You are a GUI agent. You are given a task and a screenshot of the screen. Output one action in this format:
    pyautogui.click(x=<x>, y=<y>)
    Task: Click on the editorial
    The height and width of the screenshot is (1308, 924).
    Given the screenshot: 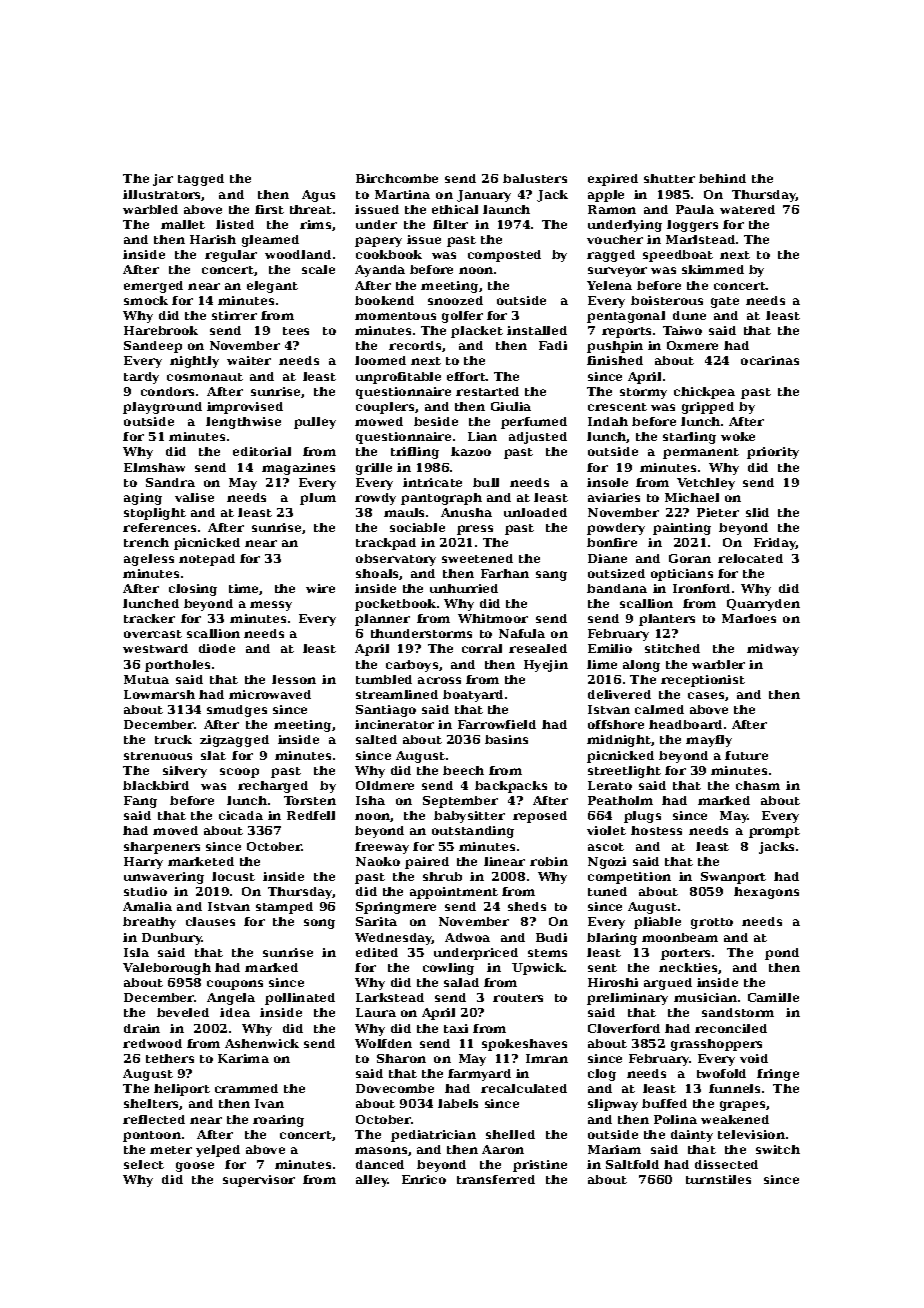 What is the action you would take?
    pyautogui.click(x=262, y=451)
